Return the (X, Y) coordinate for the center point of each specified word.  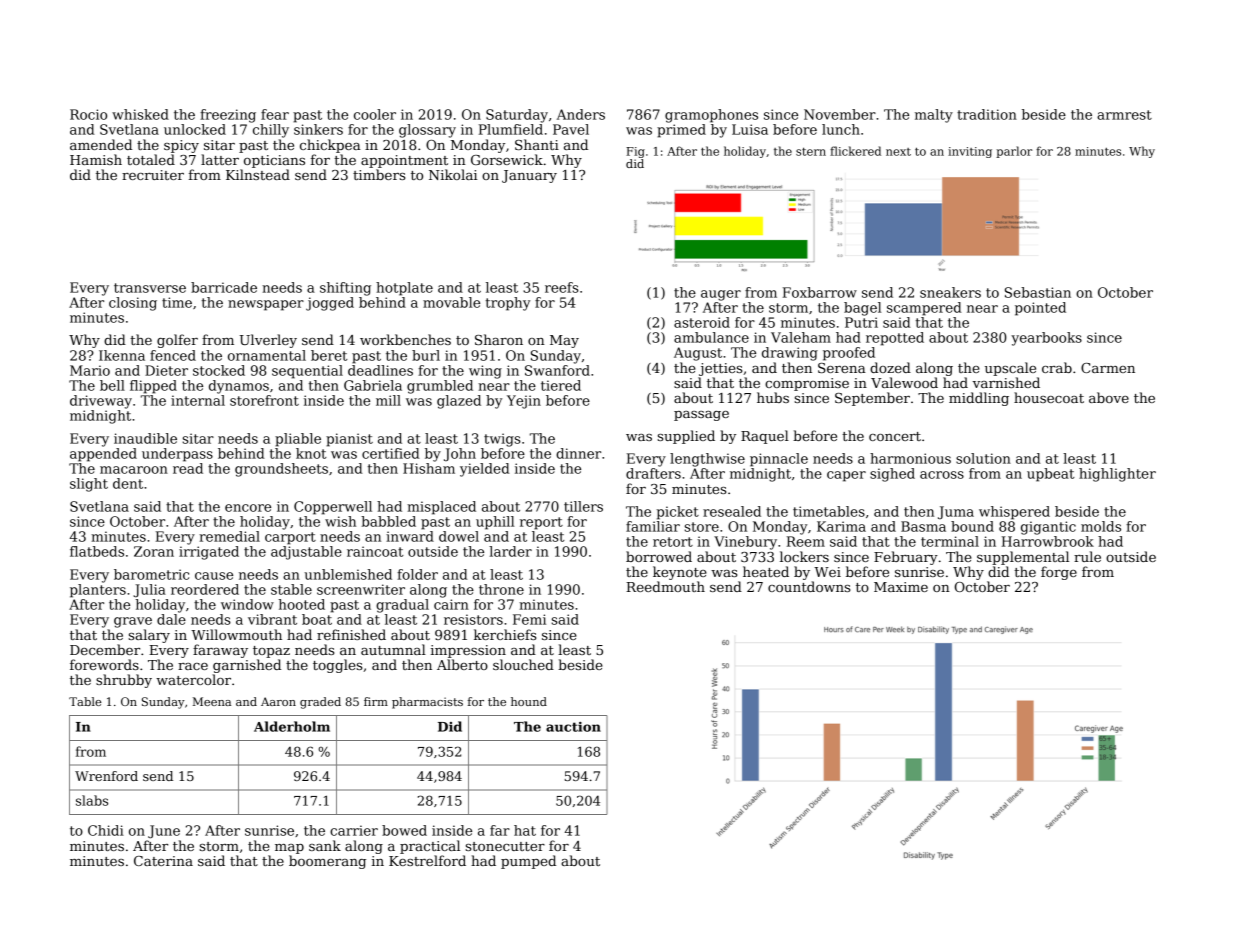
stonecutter (505, 846)
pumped (528, 862)
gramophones (711, 116)
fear (275, 114)
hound (529, 701)
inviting (970, 152)
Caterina (163, 861)
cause (214, 576)
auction (573, 727)
